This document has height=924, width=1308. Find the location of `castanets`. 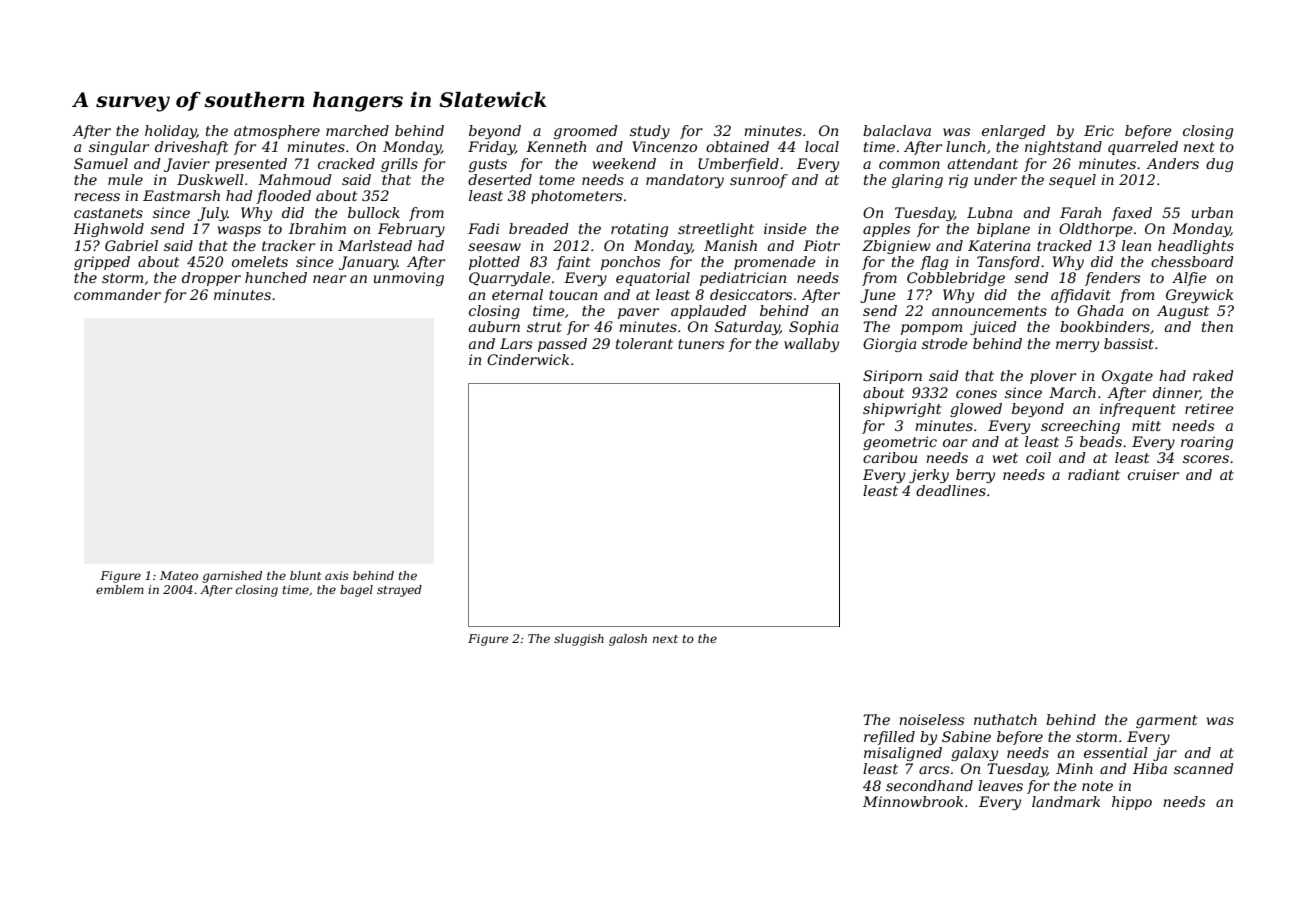

castanets is located at coordinates (108, 213).
